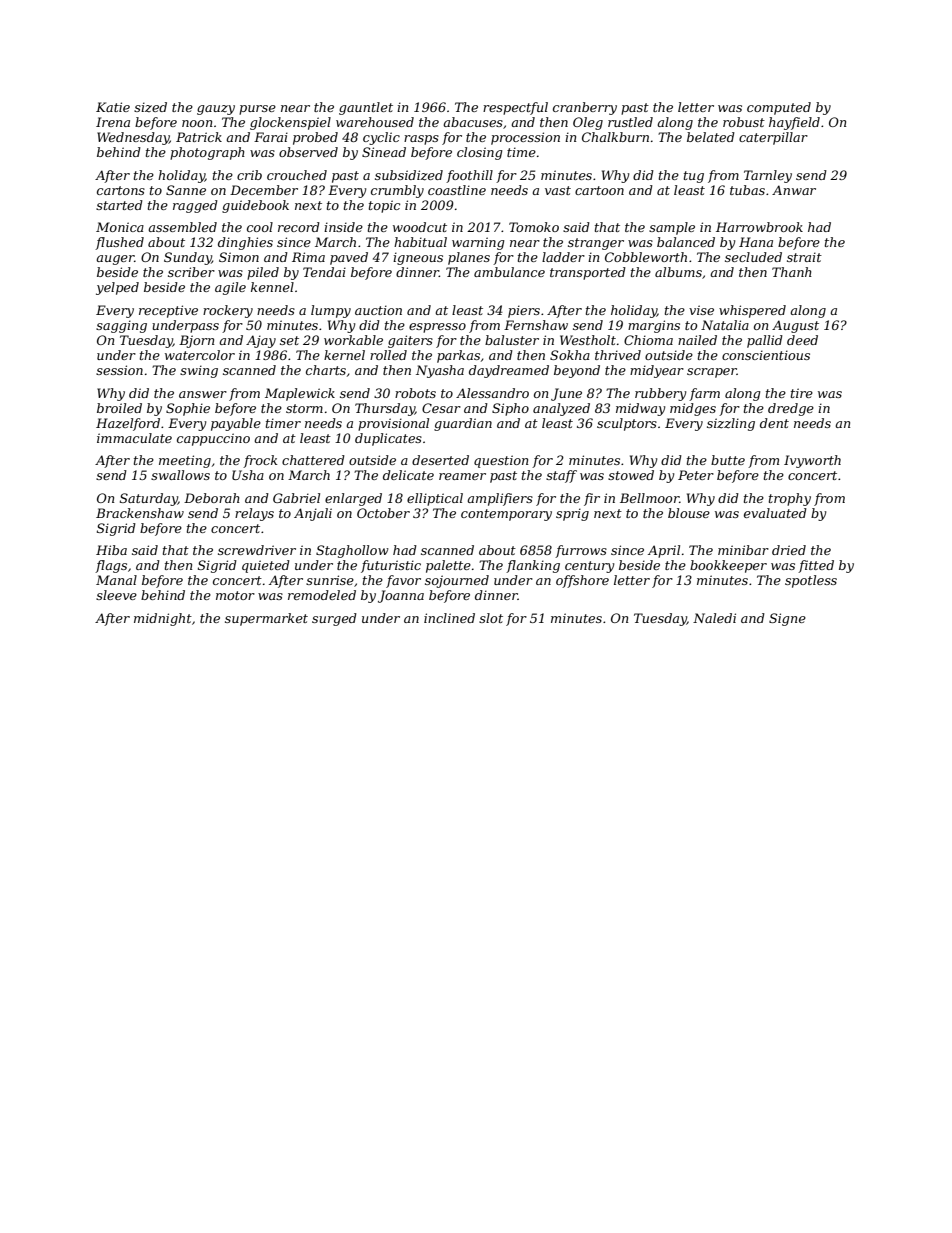 This page has height=1233, width=952. Describe the element at coordinates (121, 190) in the page. I see `cartons` at that location.
